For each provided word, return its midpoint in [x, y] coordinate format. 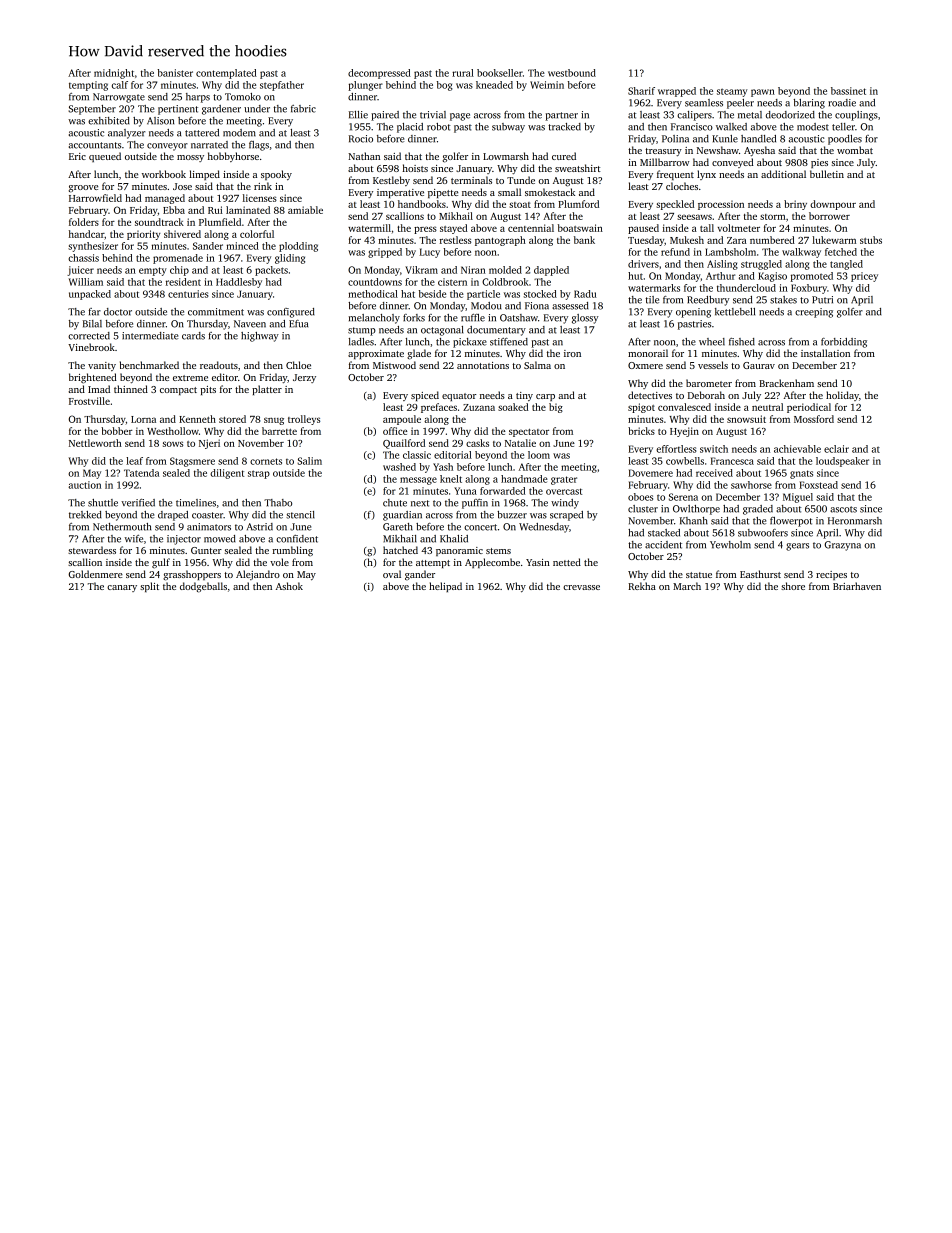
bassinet [848, 91]
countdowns [375, 282]
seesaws [695, 217]
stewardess [92, 550]
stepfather [282, 86]
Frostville [89, 401]
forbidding [844, 343]
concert [480, 527]
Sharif [641, 91]
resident [183, 282]
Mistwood [394, 365]
